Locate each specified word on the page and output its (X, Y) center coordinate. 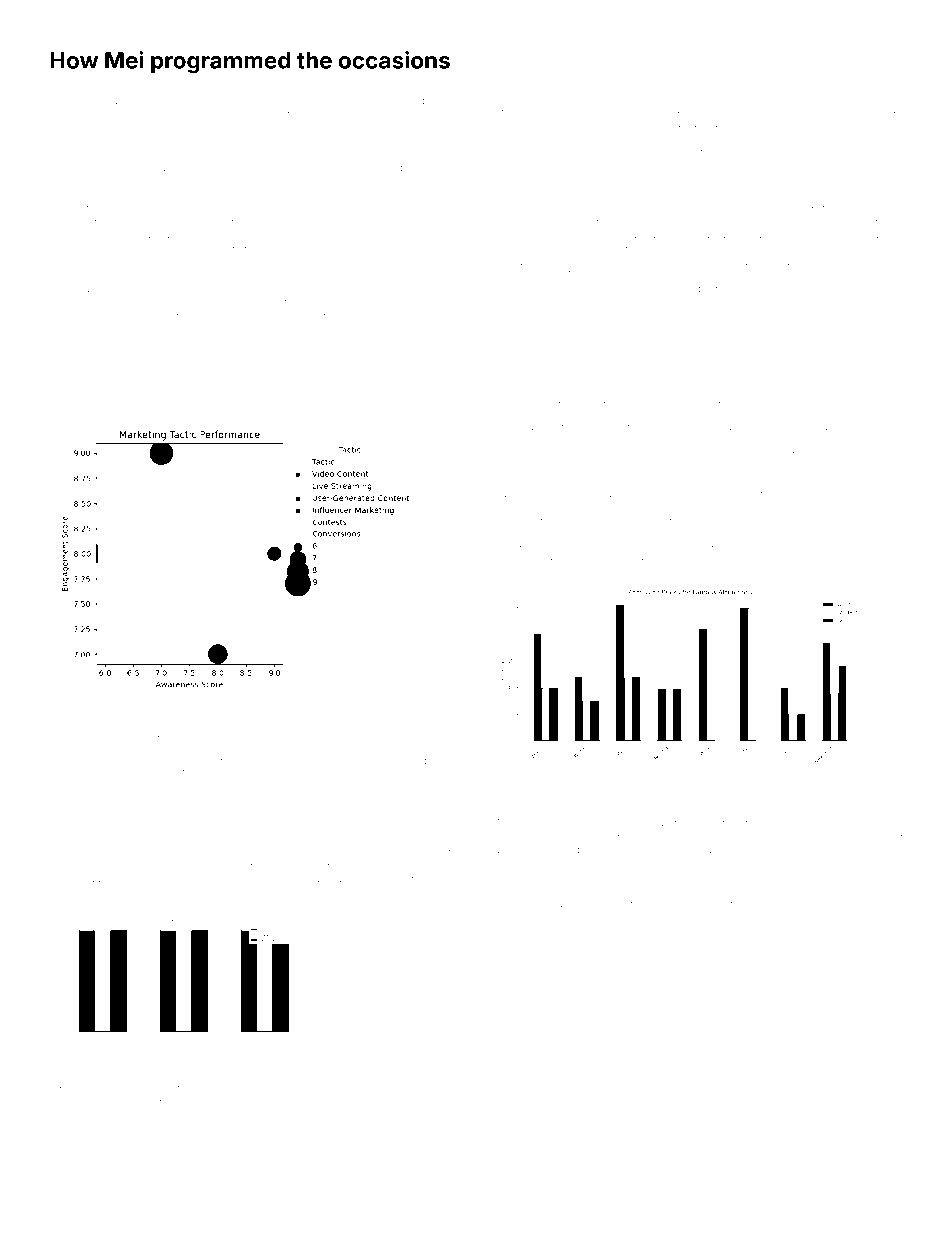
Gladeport (690, 508)
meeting (411, 1116)
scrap (396, 1089)
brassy (100, 87)
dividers (514, 275)
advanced (145, 1128)
